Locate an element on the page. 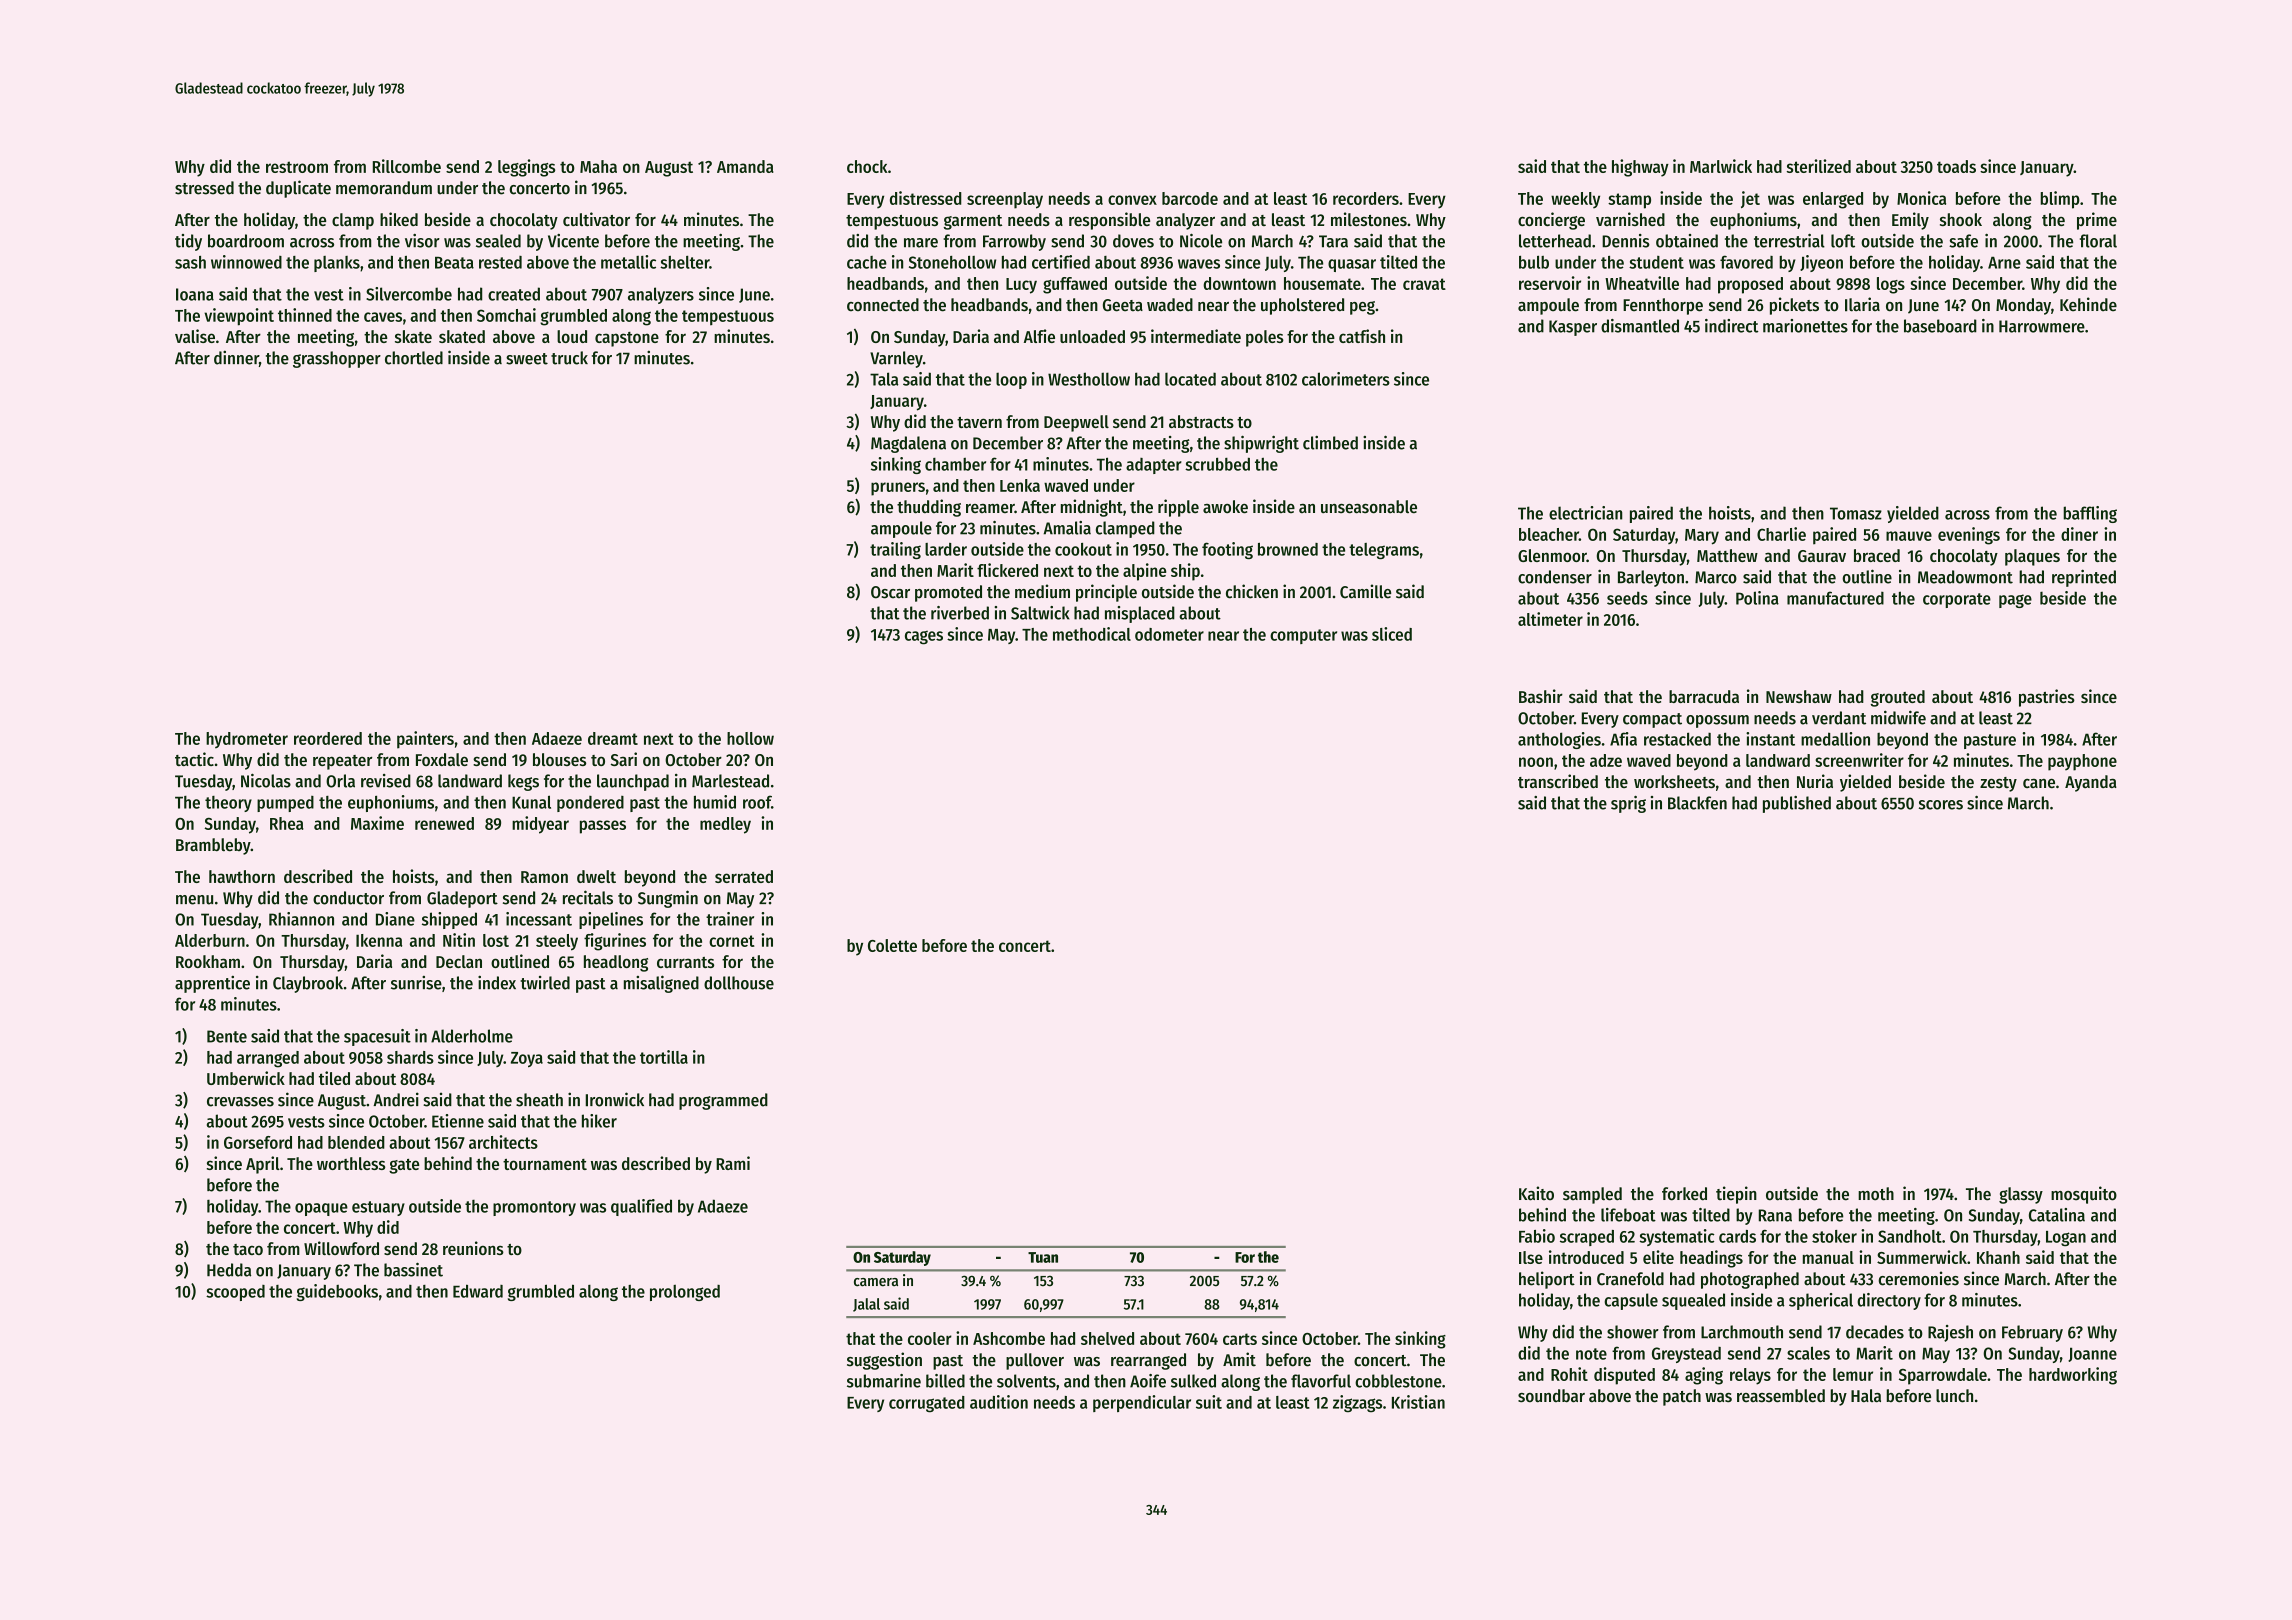 This document has height=1620, width=2292. dinner is located at coordinates (236, 357).
